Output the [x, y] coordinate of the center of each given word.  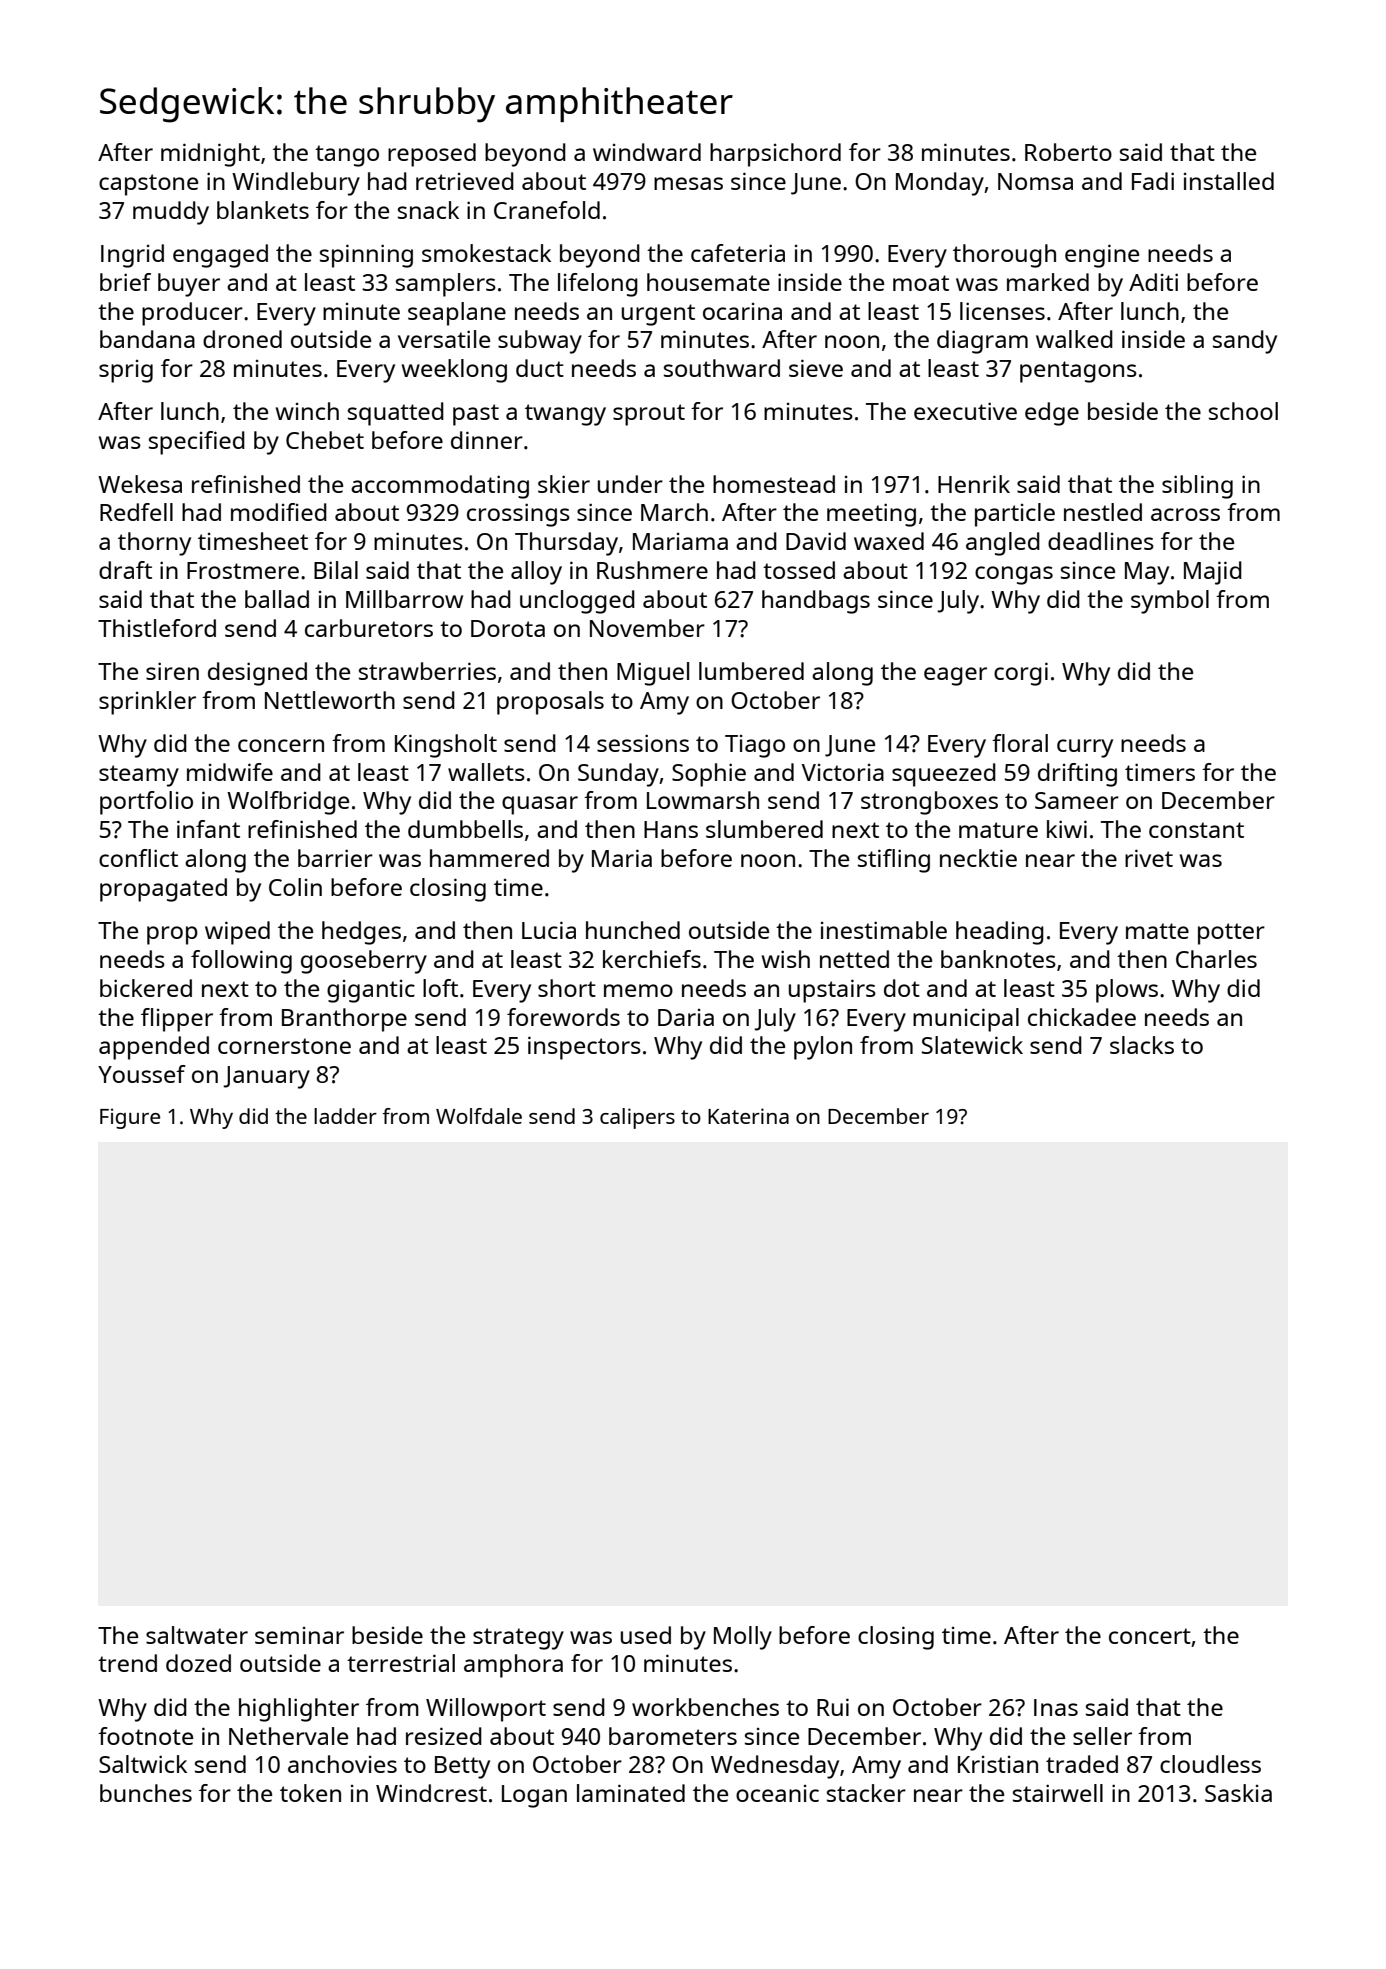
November [647, 628]
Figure [130, 1118]
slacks [1142, 1045]
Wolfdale [479, 1116]
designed [257, 674]
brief [125, 282]
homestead [774, 484]
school [1243, 411]
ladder [345, 1116]
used [646, 1635]
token [310, 1793]
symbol [1170, 602]
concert [1150, 1636]
